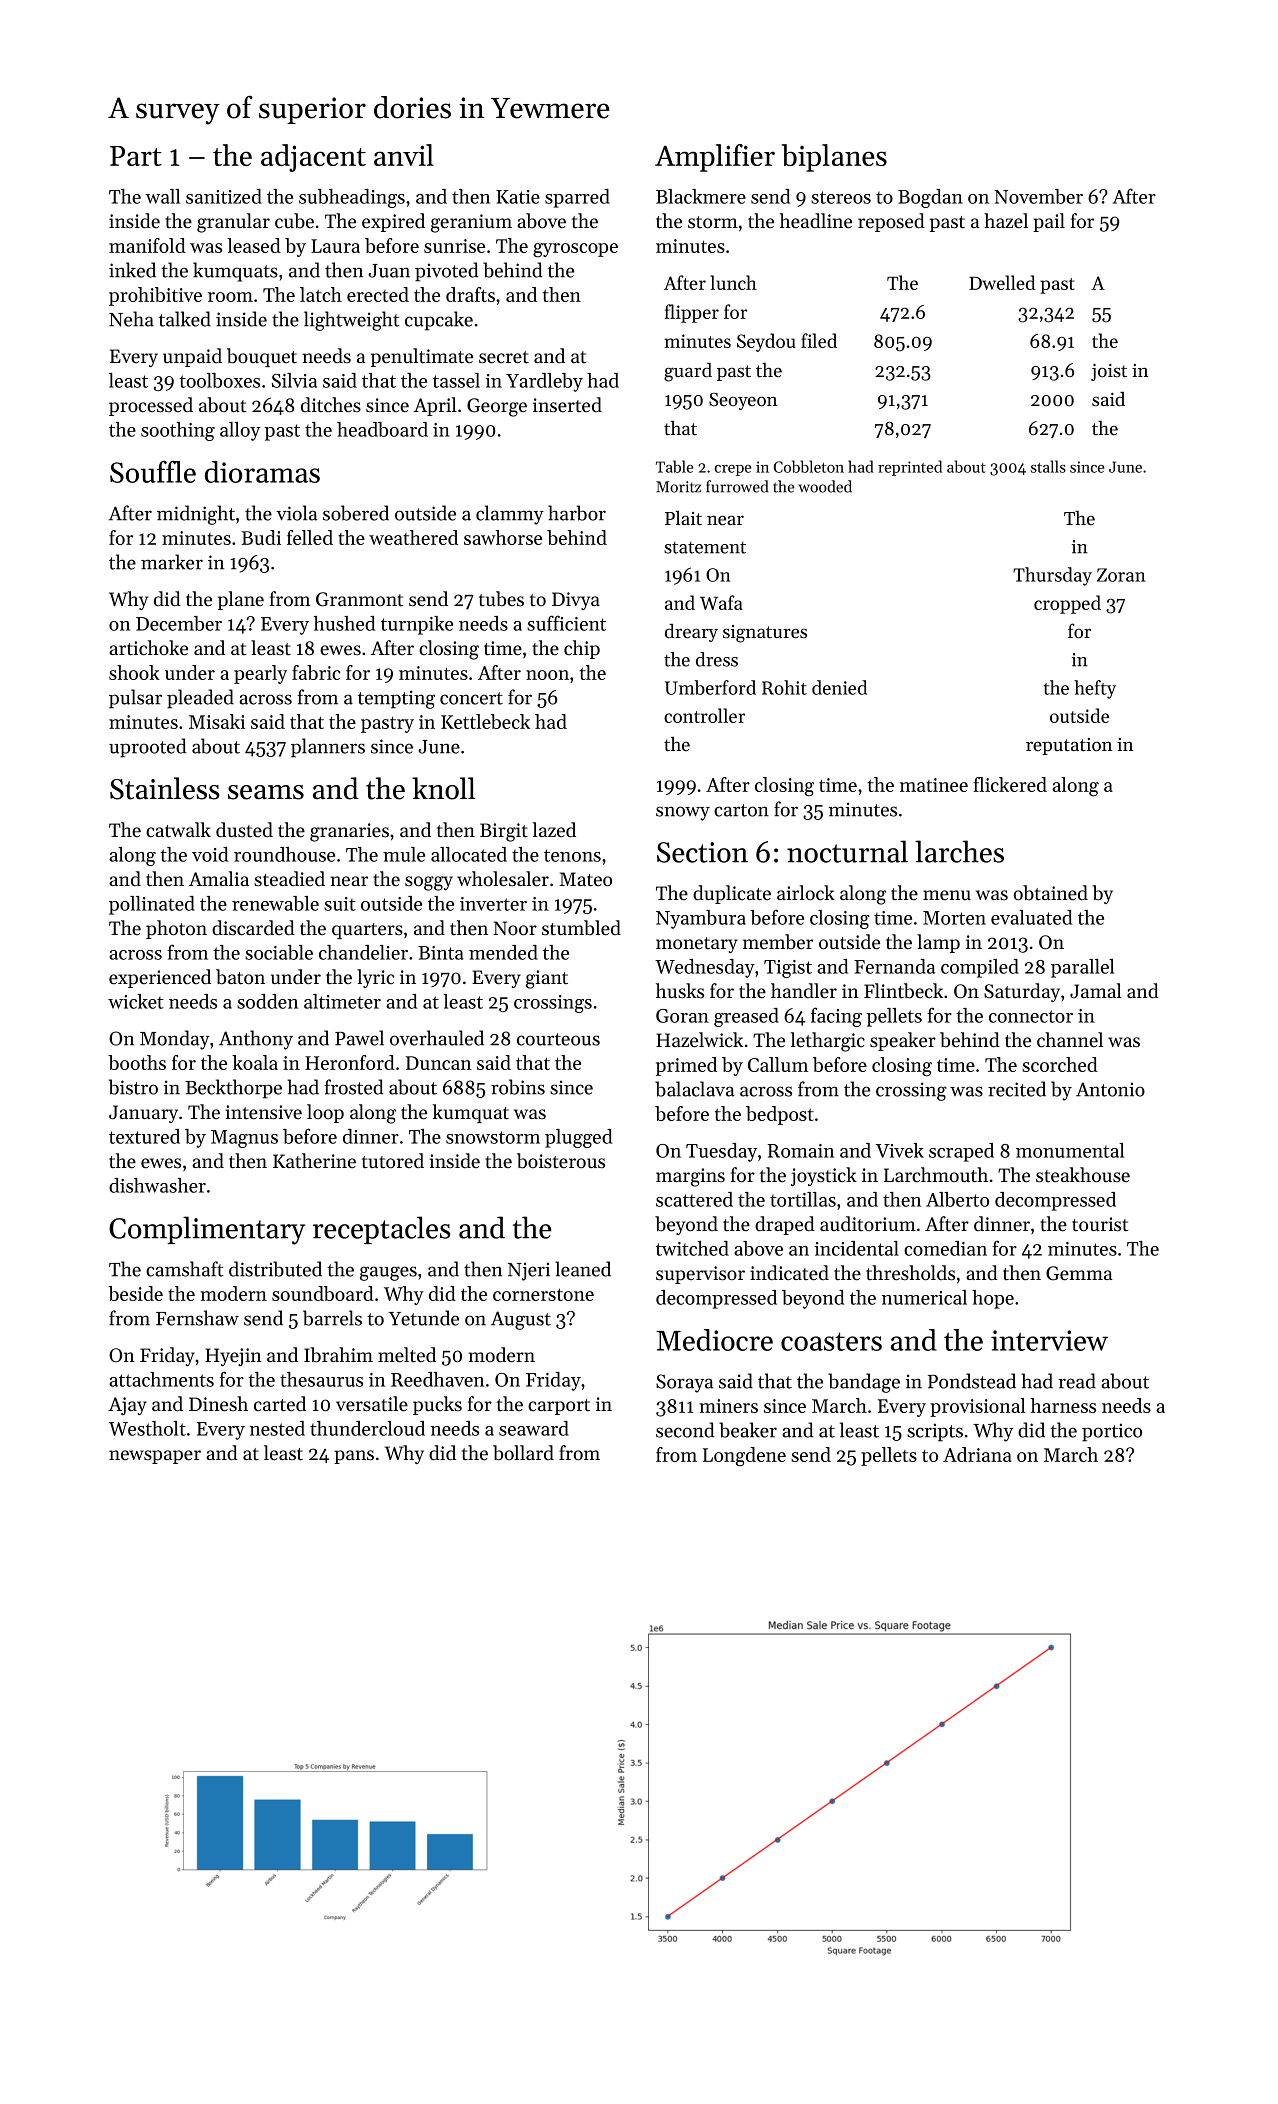 Image resolution: width=1278 pixels, height=2104 pixels. I want to click on evaluated, so click(1031, 917).
